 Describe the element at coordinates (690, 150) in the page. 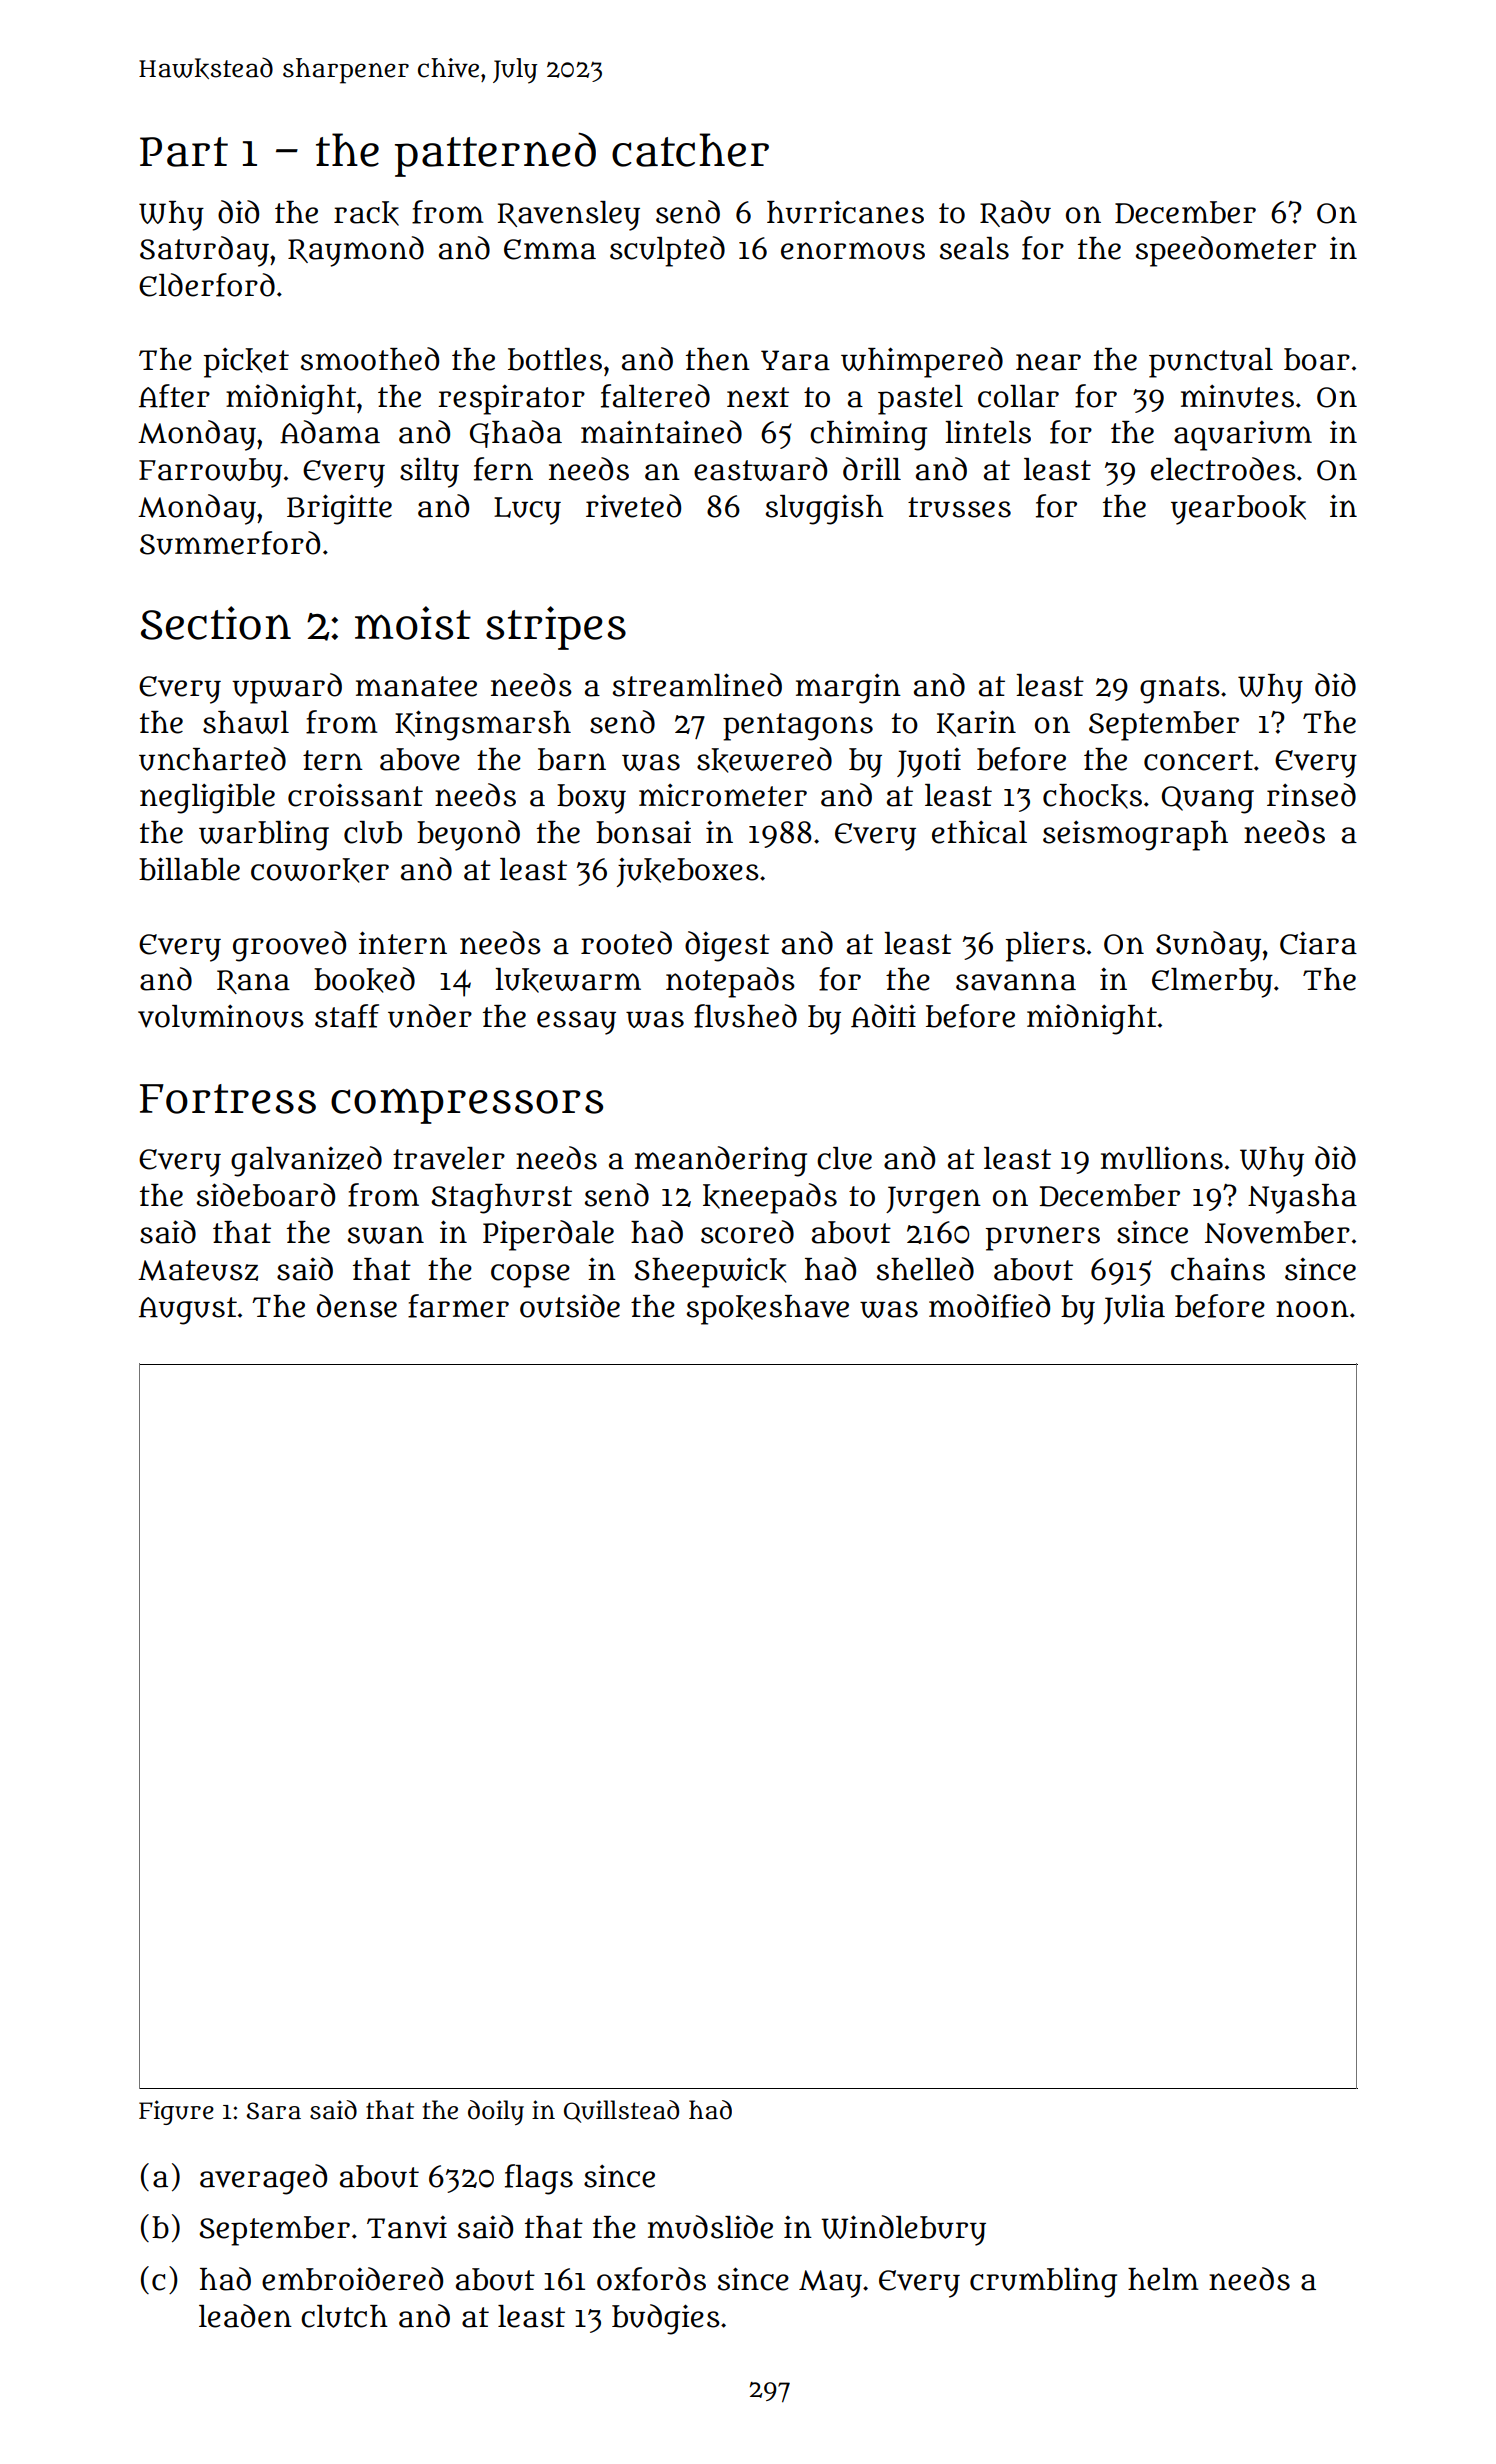

I see `catcher` at that location.
